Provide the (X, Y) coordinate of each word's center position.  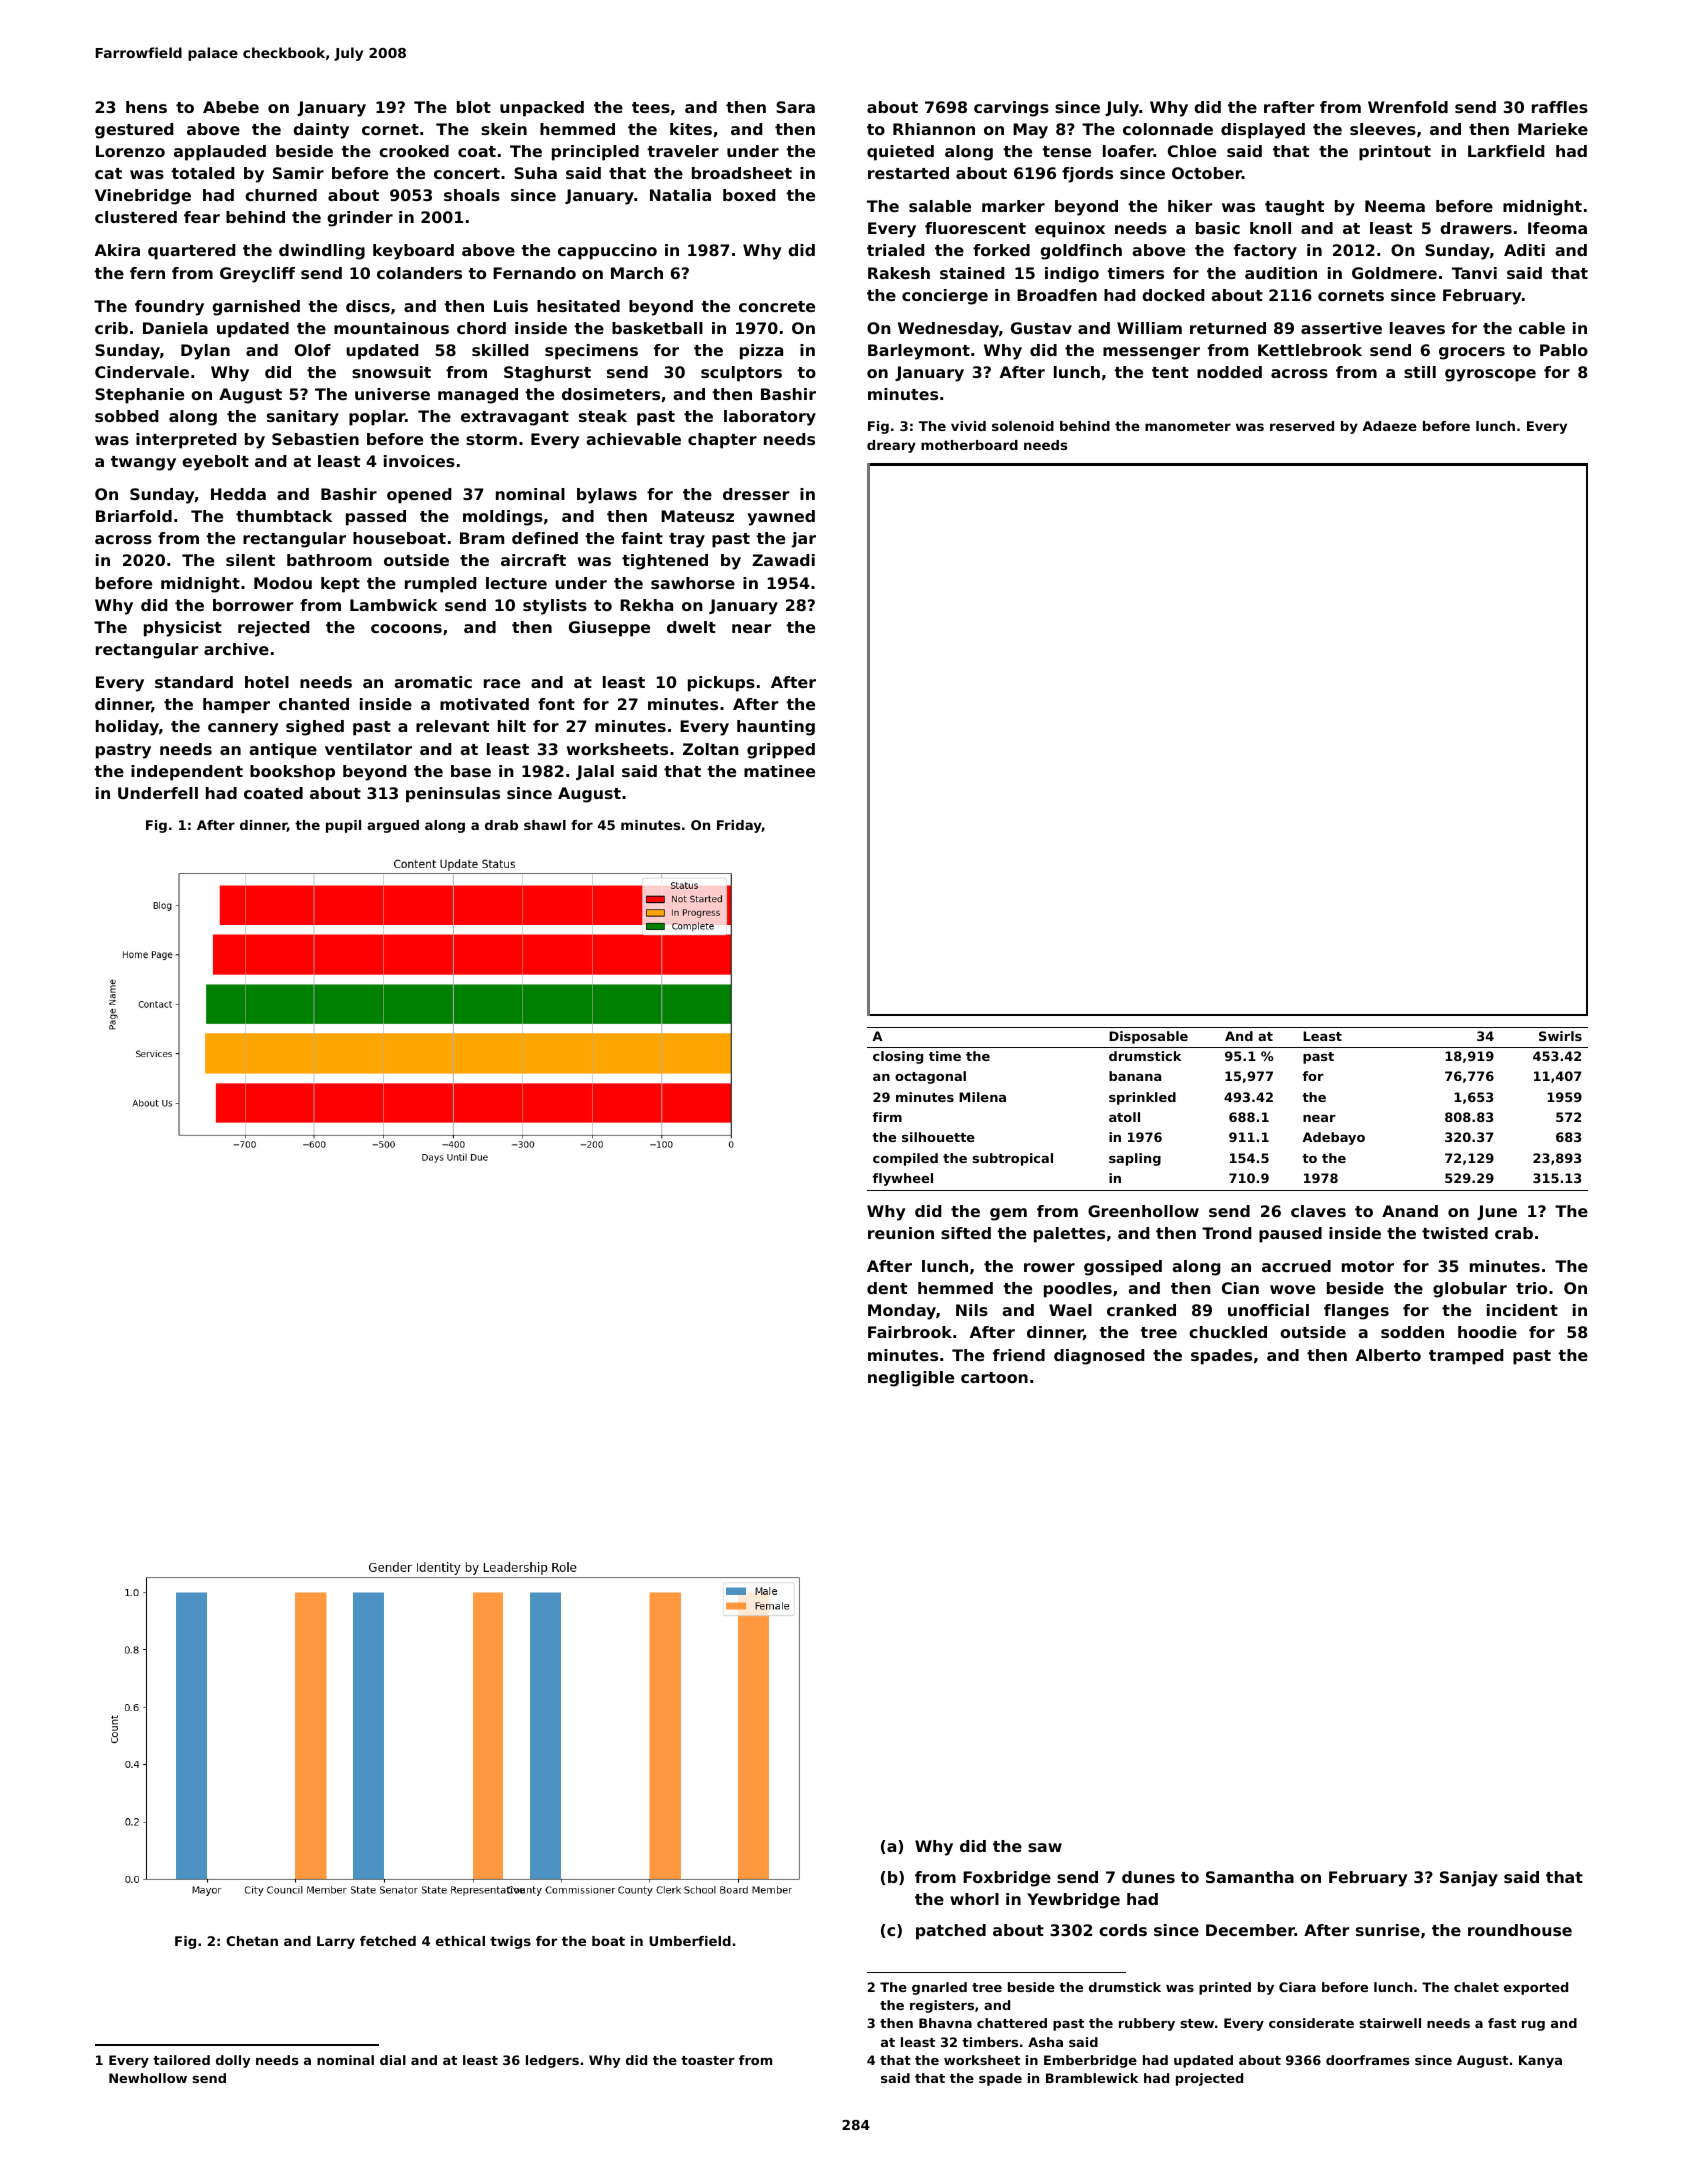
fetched (388, 1941)
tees (651, 107)
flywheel (902, 1179)
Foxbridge (1007, 1879)
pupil (343, 826)
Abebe (231, 107)
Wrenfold (1408, 107)
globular (1470, 1290)
